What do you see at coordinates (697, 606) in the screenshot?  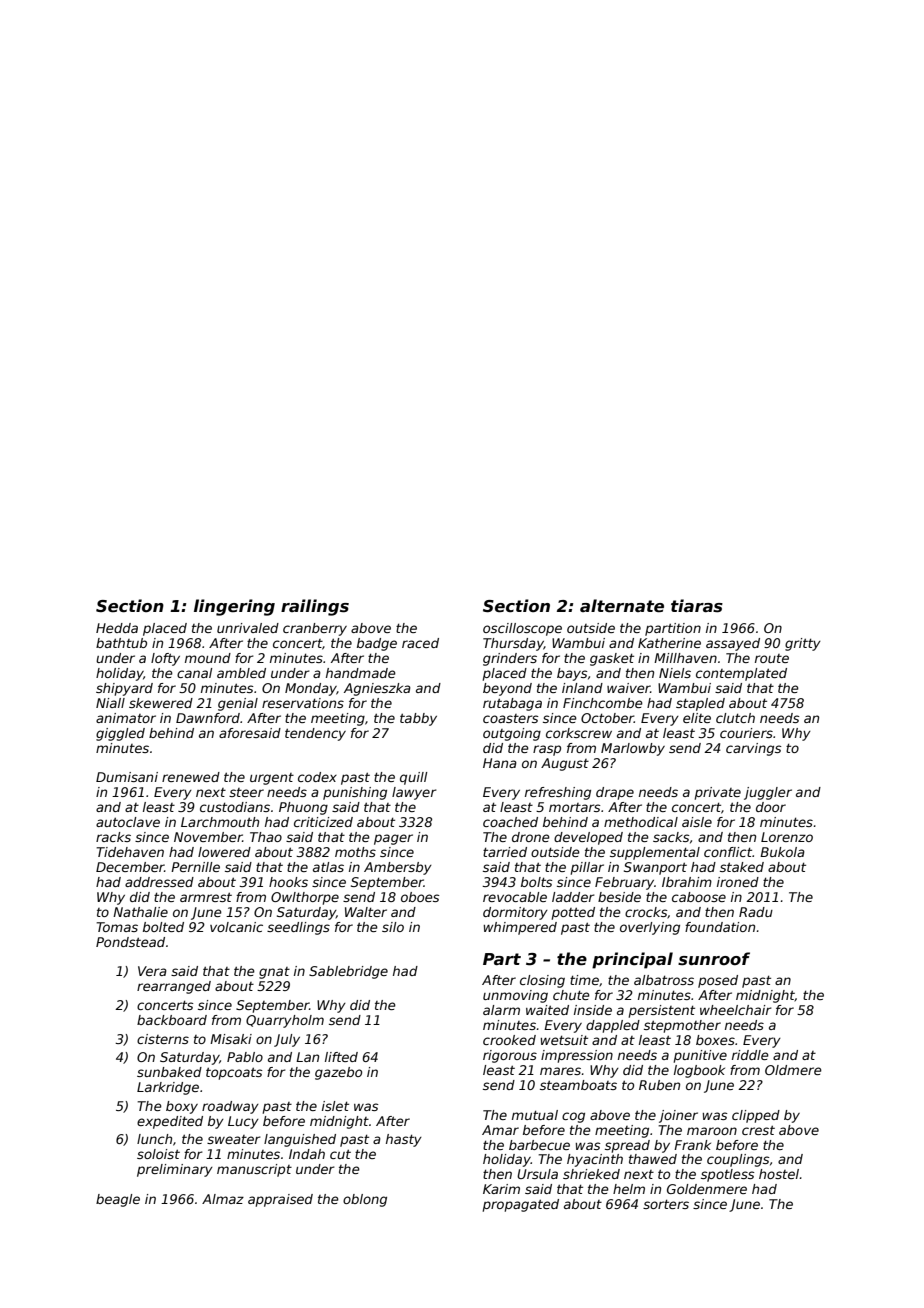 I see `tiaras` at bounding box center [697, 606].
